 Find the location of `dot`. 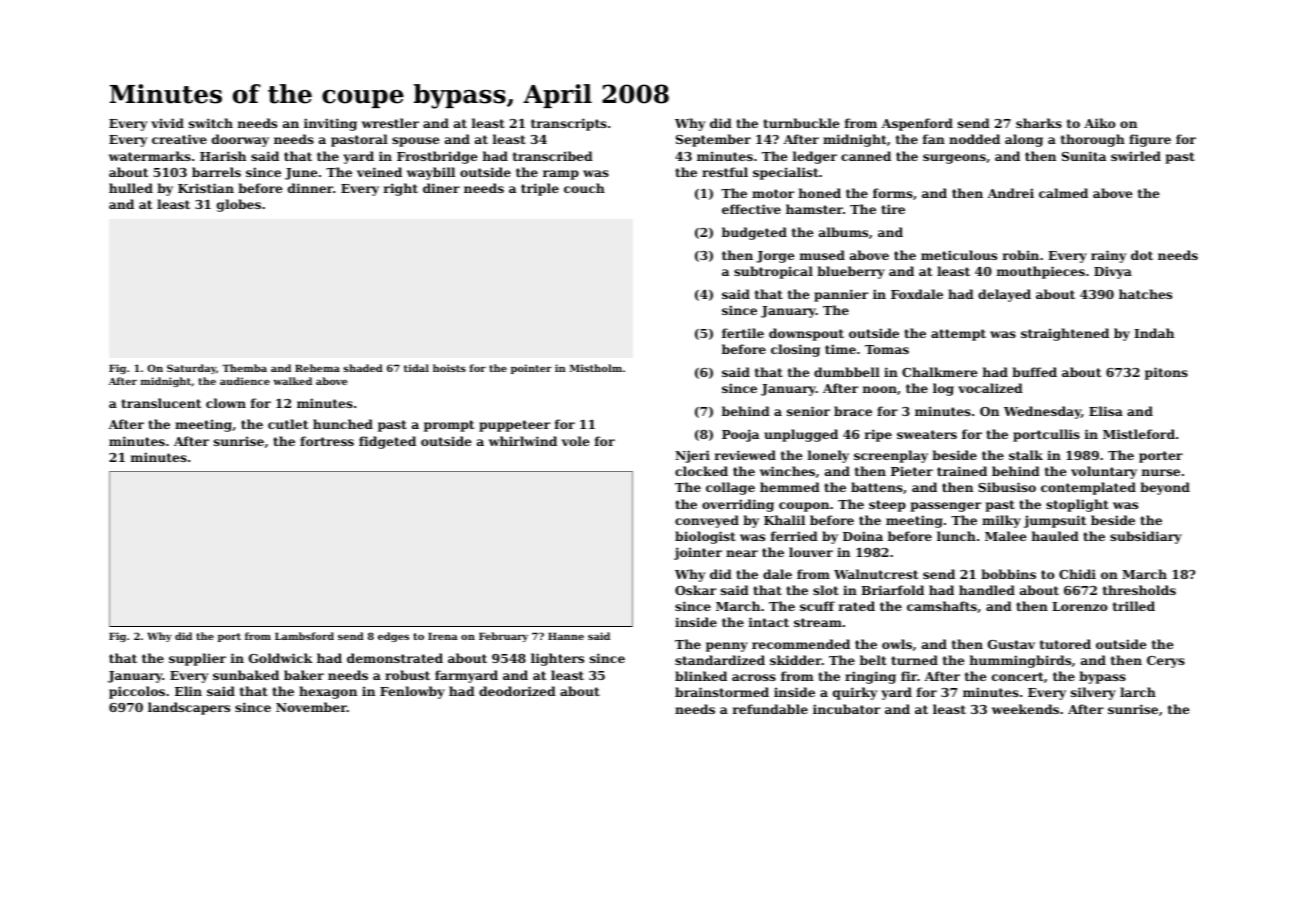

dot is located at coordinates (1142, 255).
